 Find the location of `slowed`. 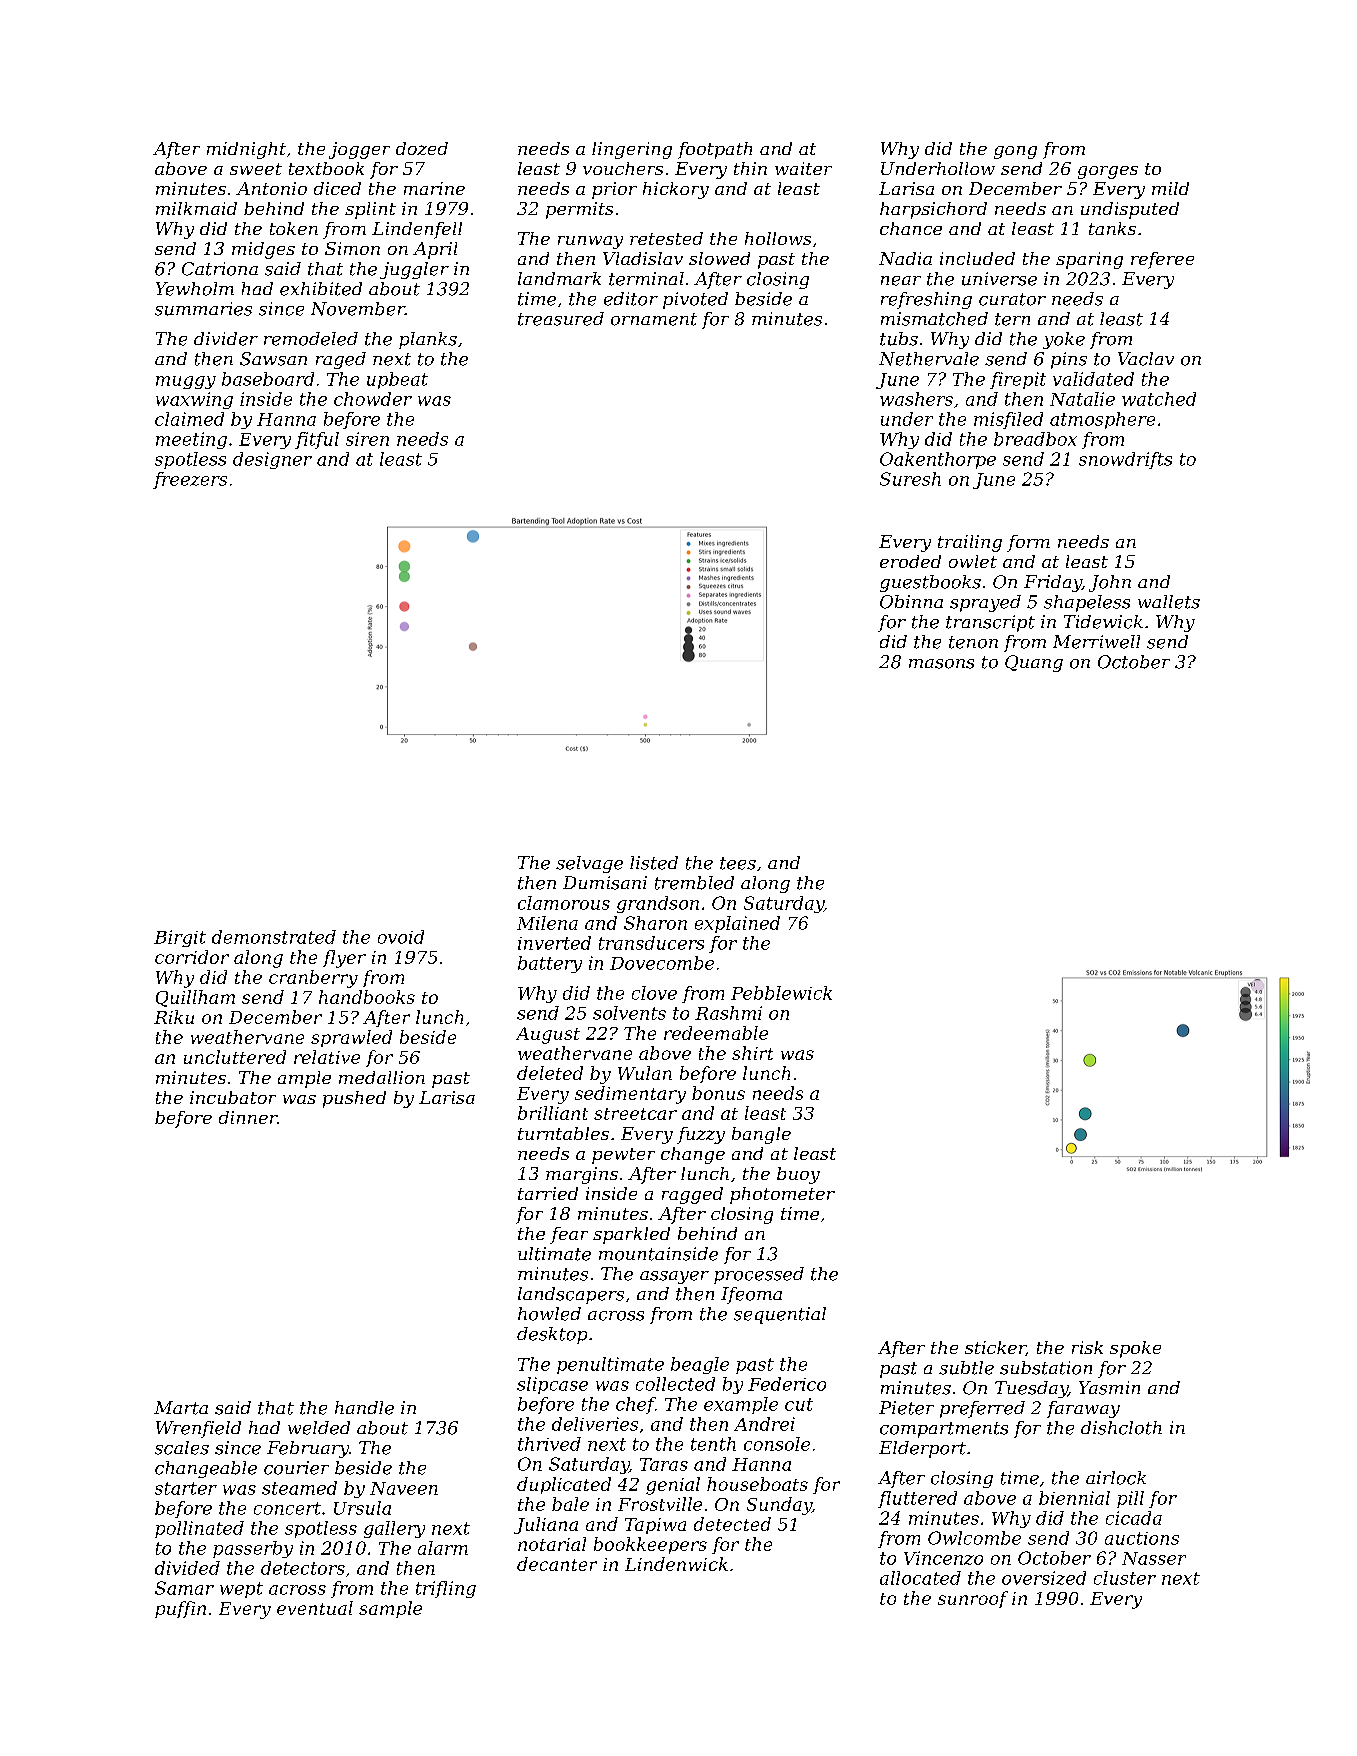

slowed is located at coordinates (719, 258).
